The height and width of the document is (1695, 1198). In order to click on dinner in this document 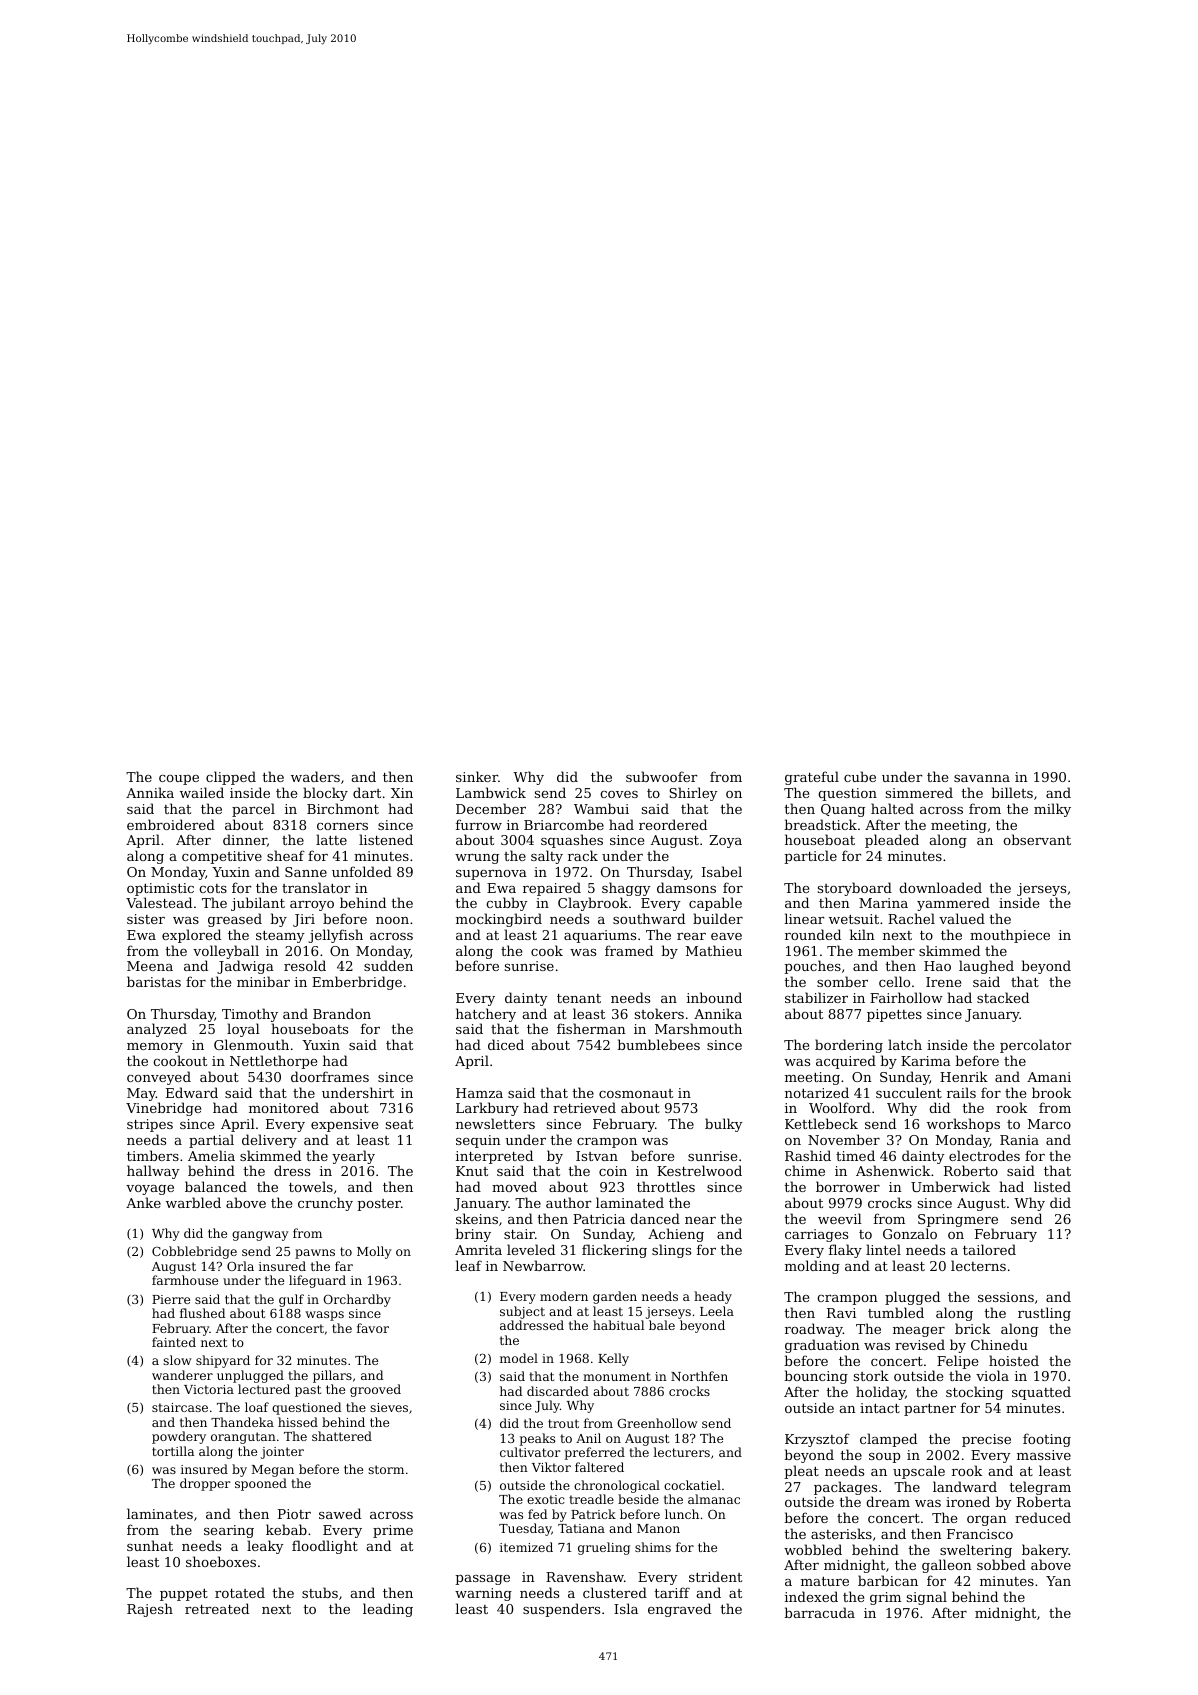, I will do `click(245, 839)`.
